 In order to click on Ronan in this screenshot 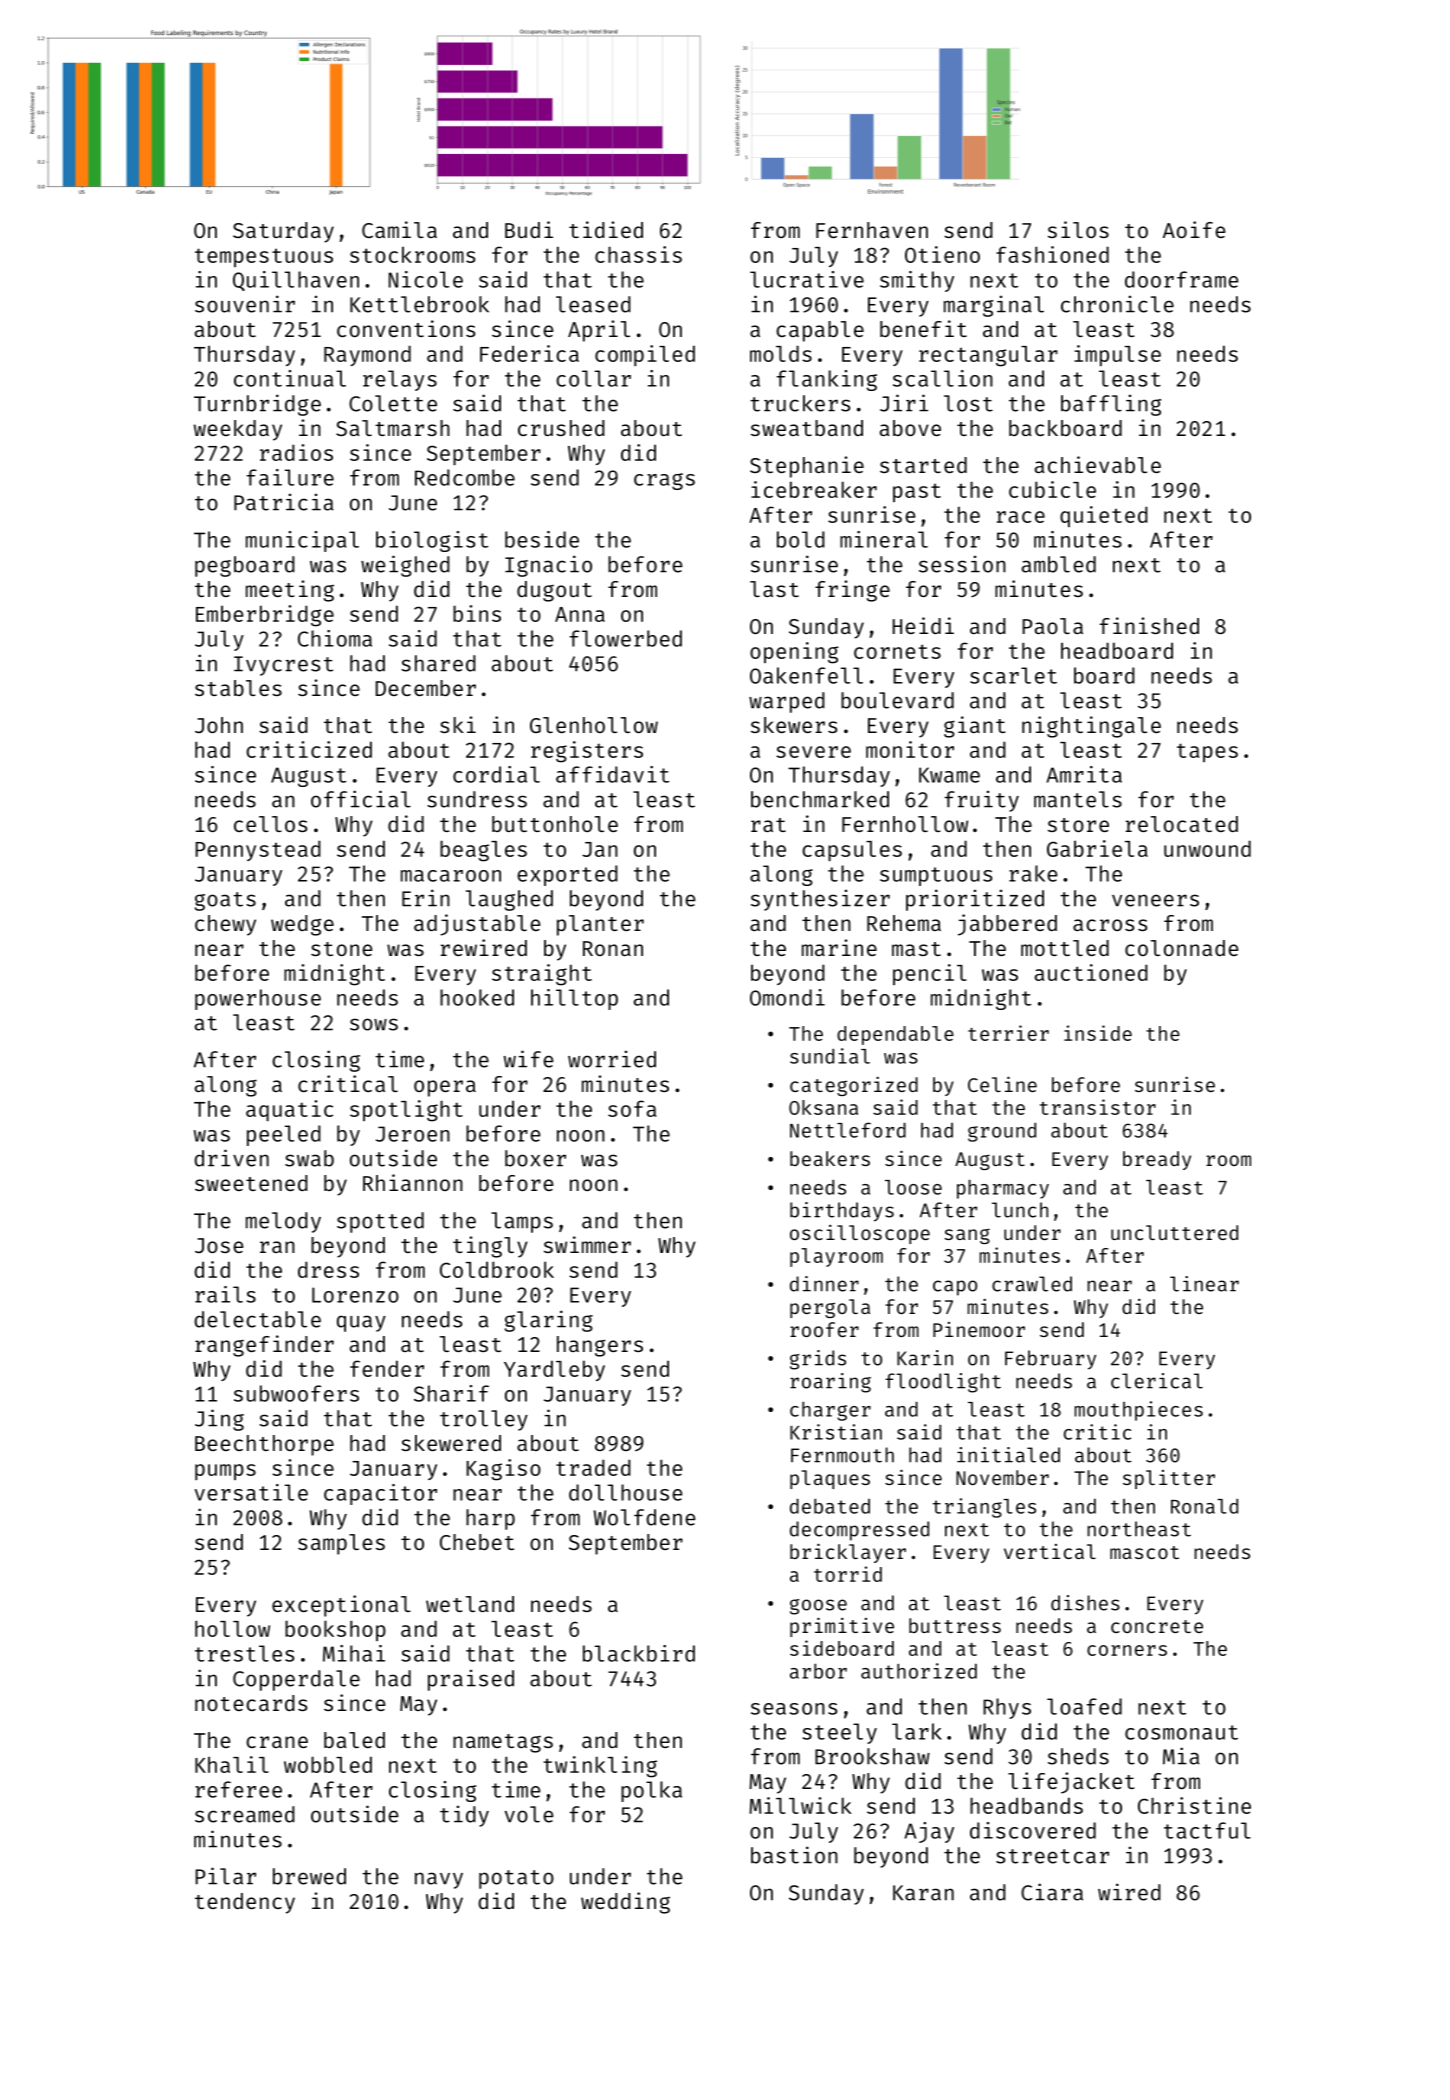, I will do `click(613, 948)`.
